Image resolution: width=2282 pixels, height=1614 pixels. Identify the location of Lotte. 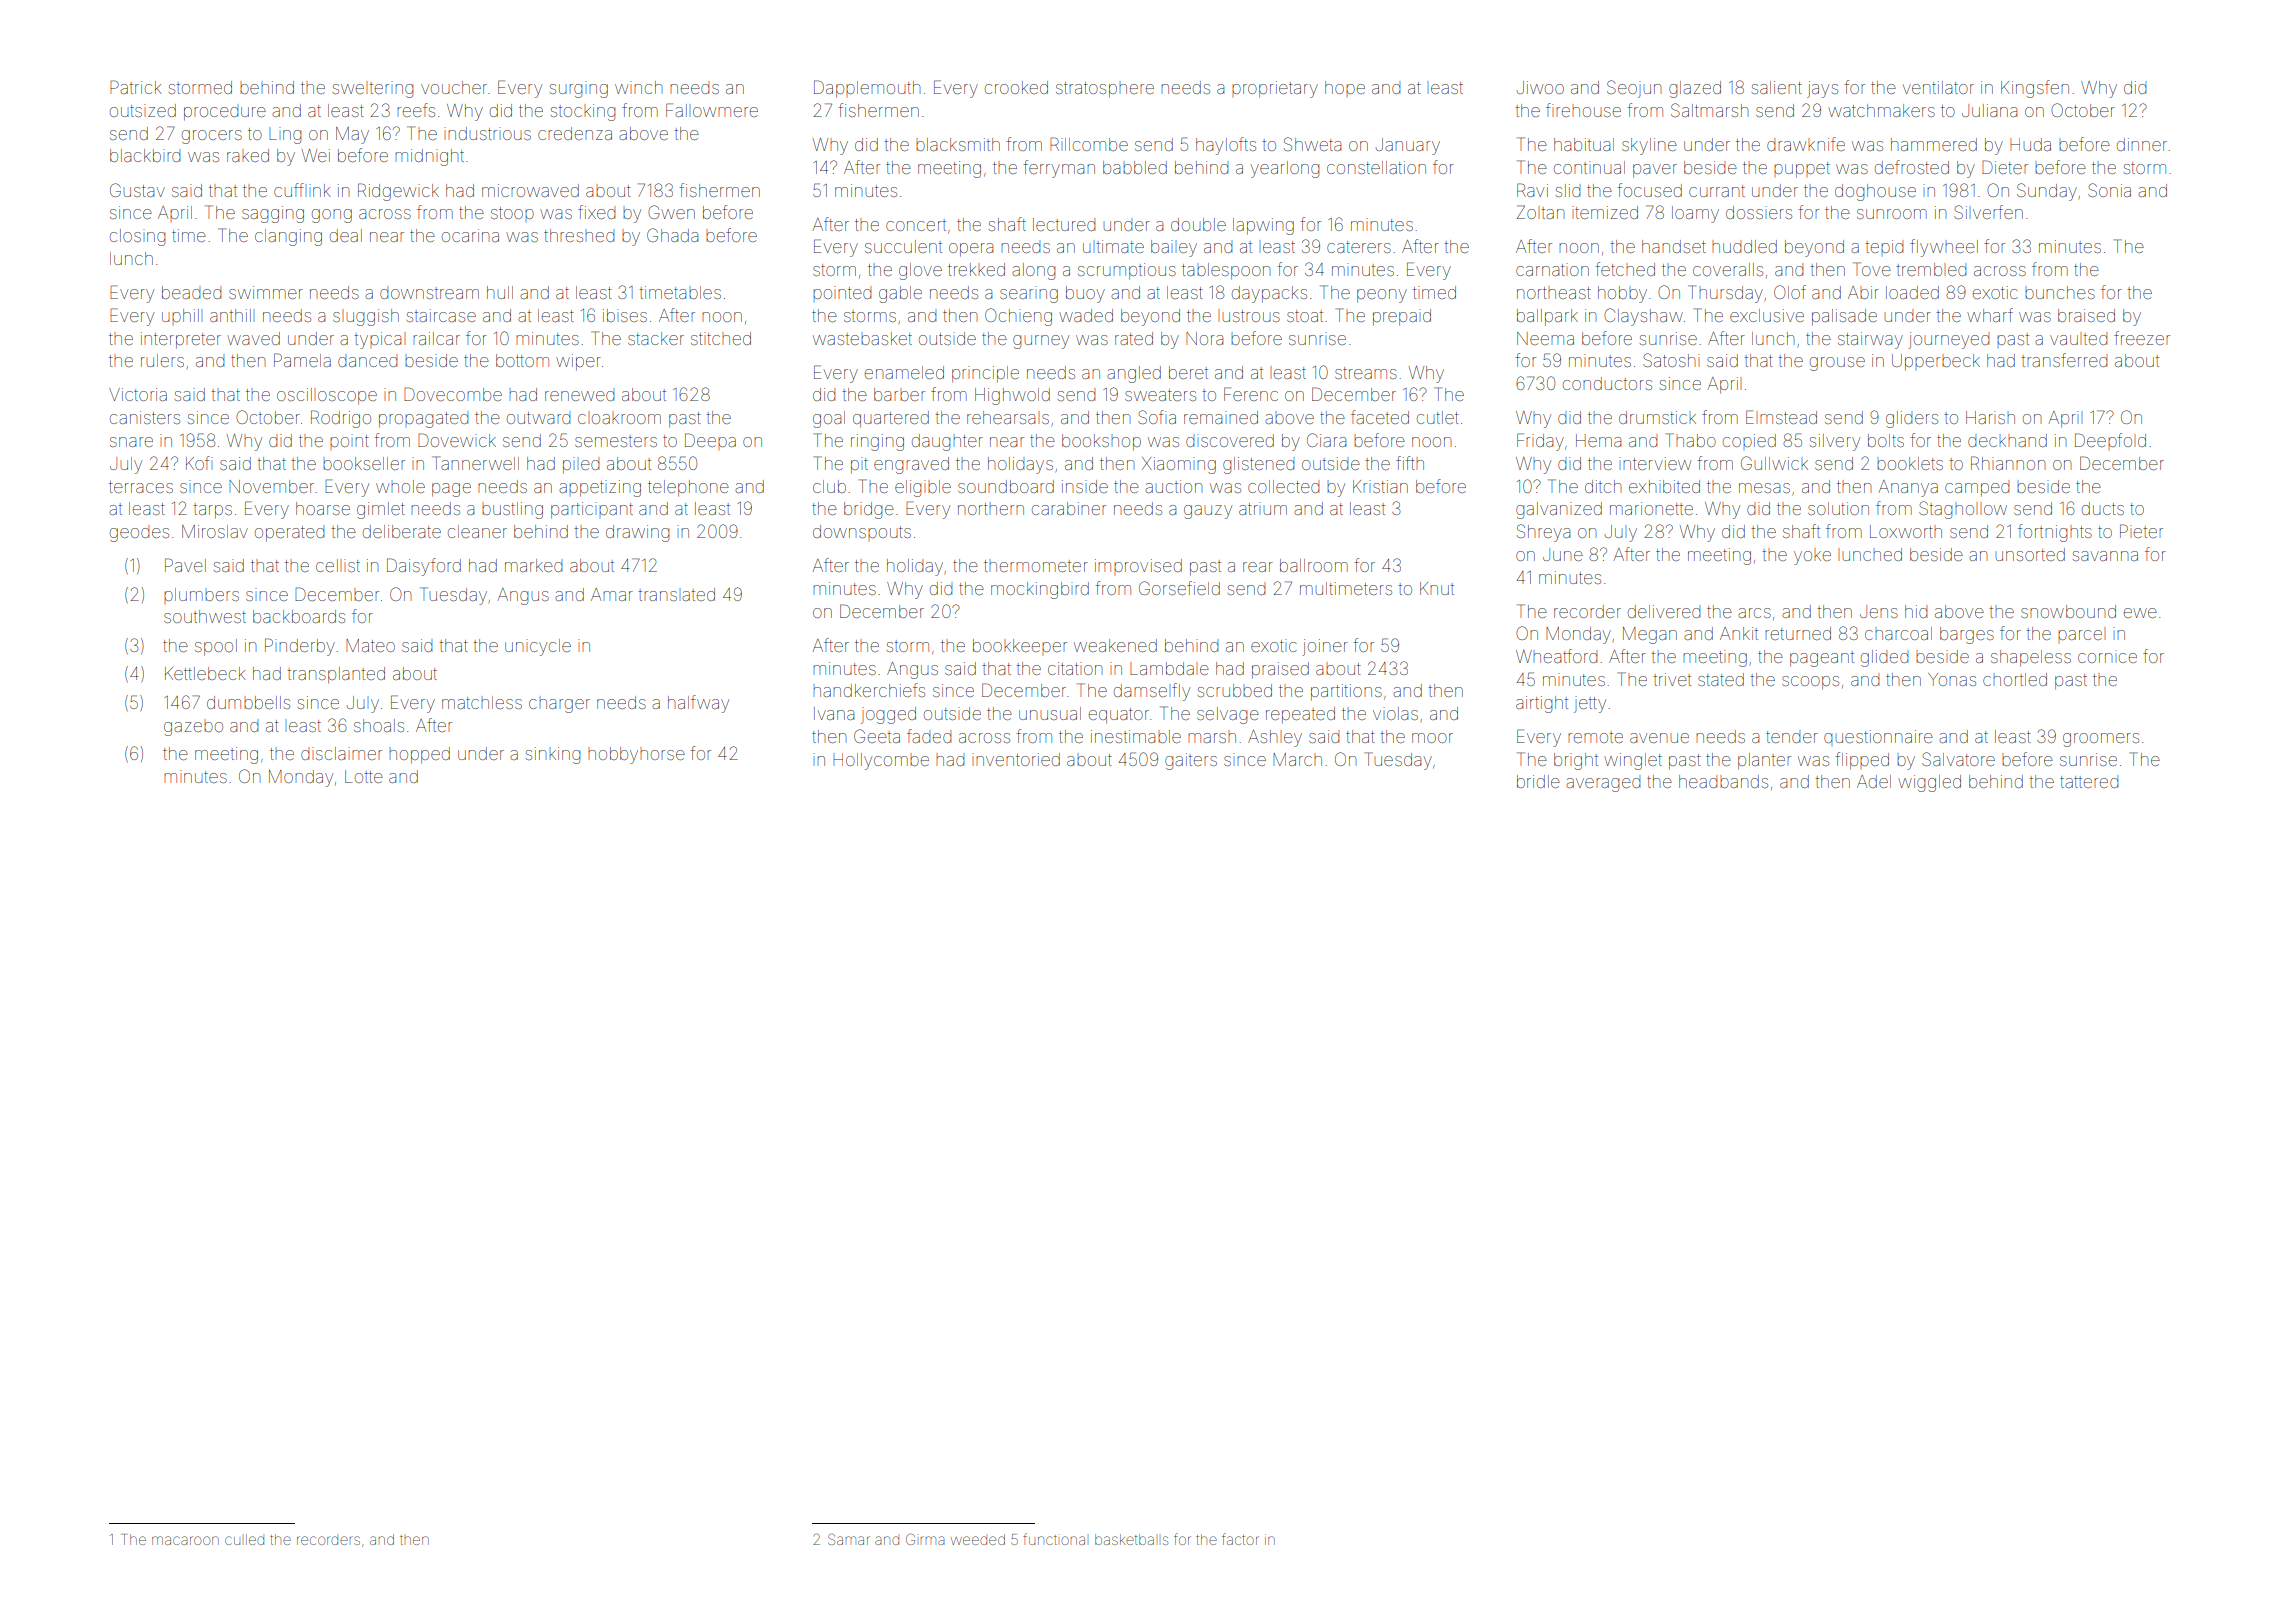
(364, 776).
